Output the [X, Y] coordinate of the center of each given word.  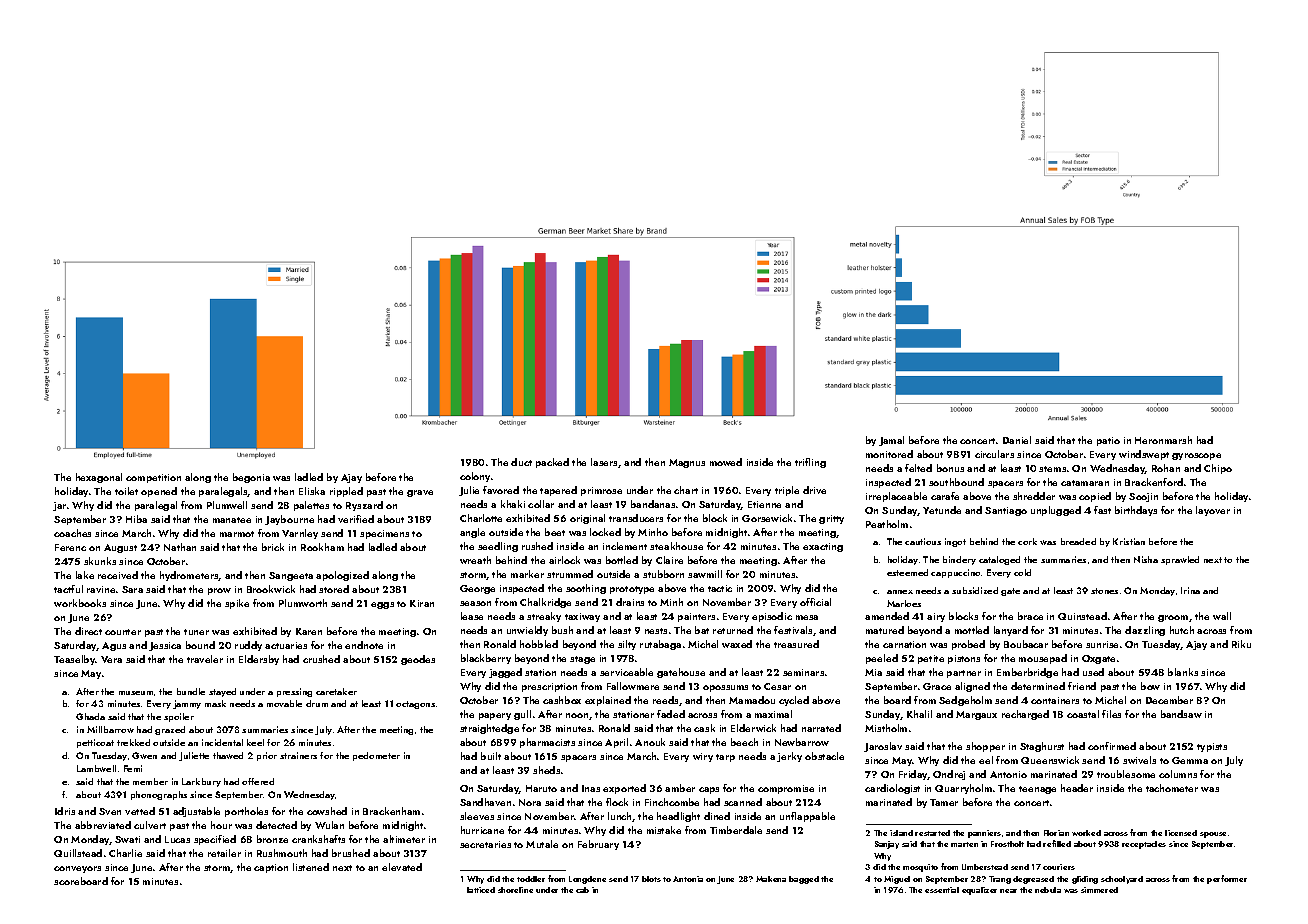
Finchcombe [672, 802]
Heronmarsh [1163, 440]
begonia [251, 478]
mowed [726, 462]
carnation [904, 644]
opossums [725, 688]
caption [271, 868]
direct [88, 631]
